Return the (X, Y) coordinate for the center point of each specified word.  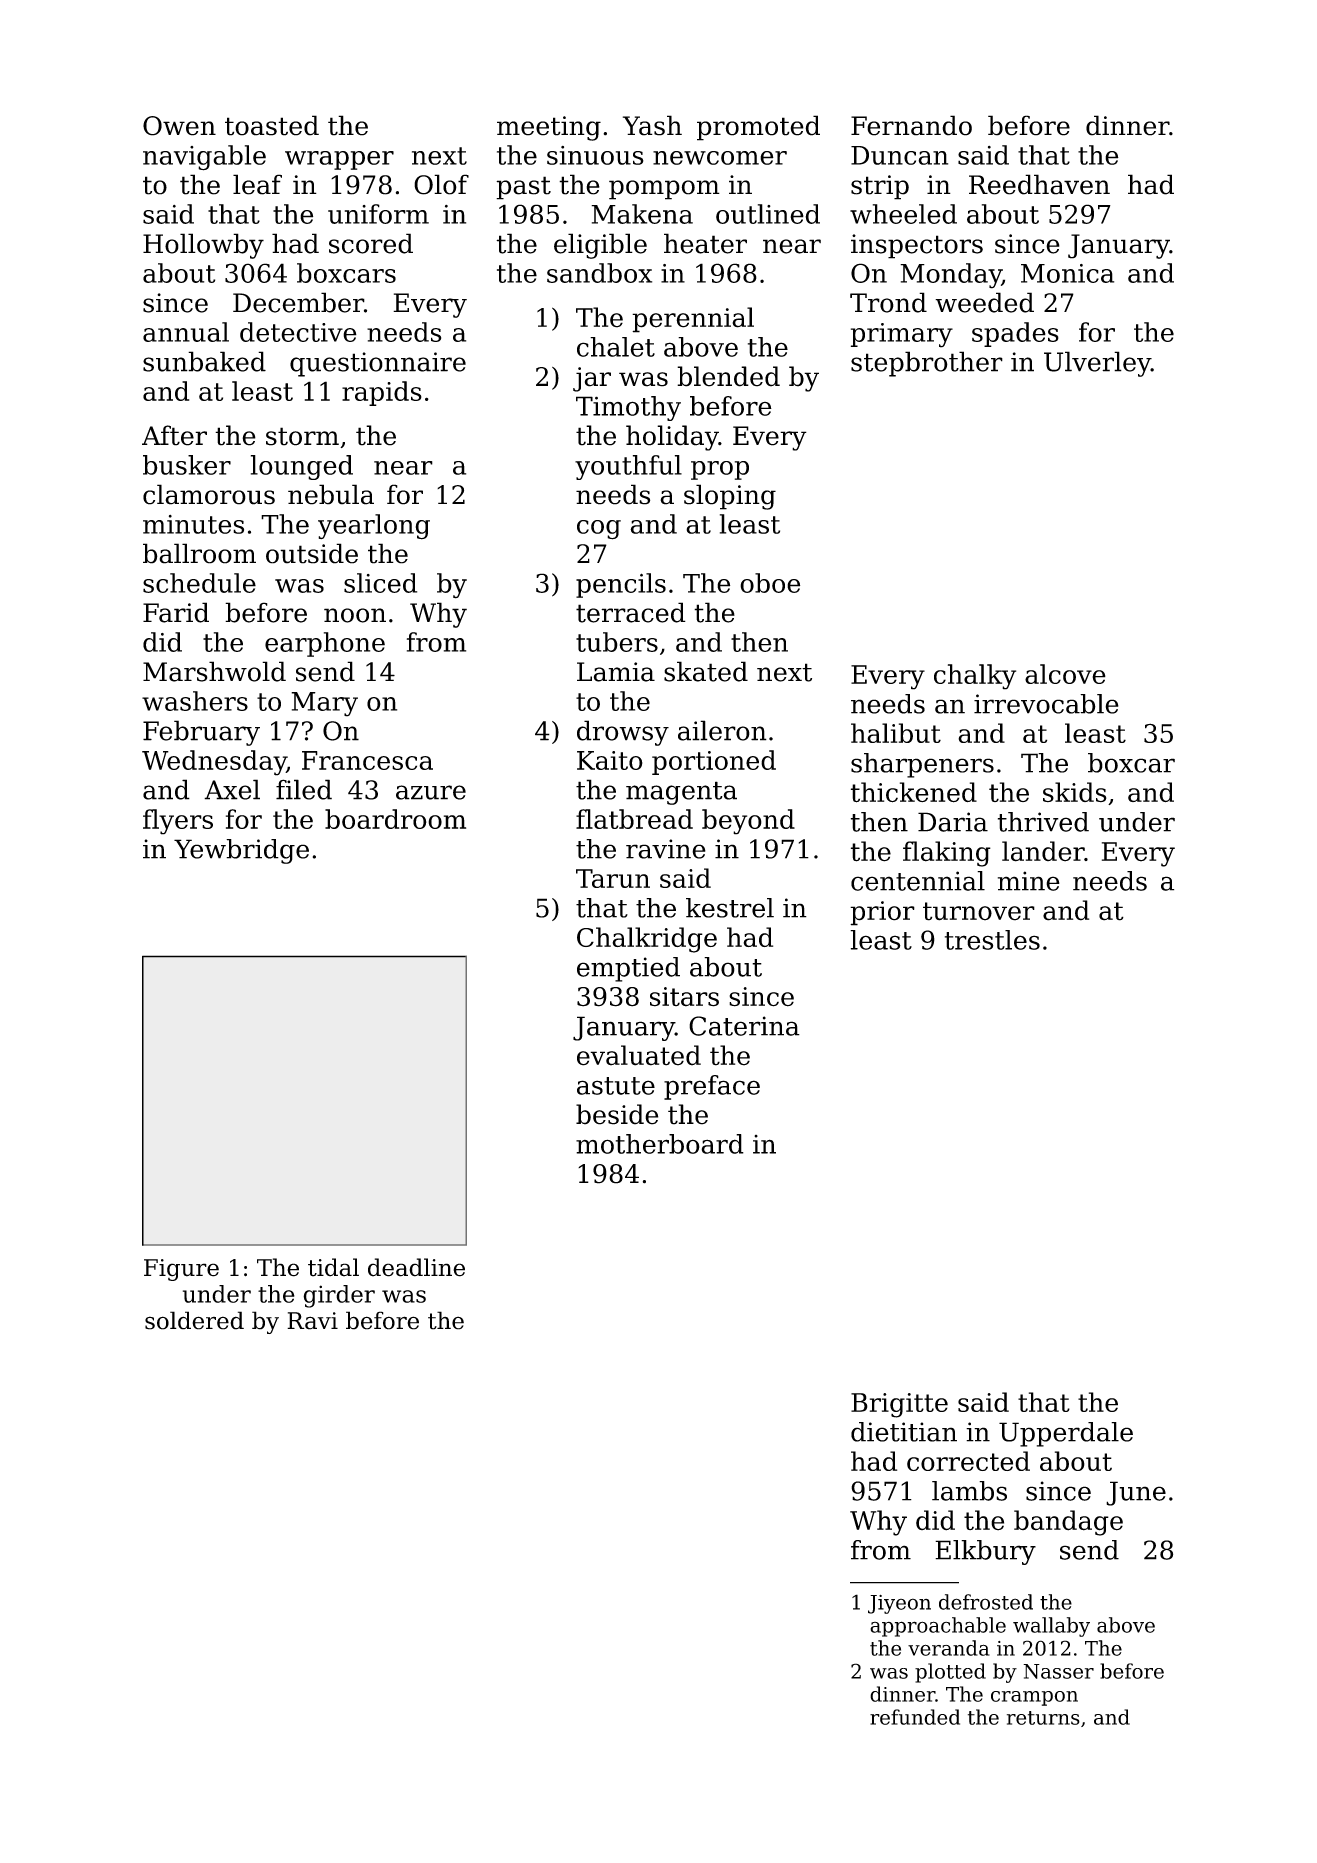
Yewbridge (241, 851)
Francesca (367, 760)
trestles (992, 940)
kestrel (730, 908)
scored (371, 243)
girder (339, 1296)
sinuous (595, 155)
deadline (416, 1267)
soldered (194, 1320)
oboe (770, 583)
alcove (1065, 674)
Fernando (911, 125)
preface (712, 1087)
